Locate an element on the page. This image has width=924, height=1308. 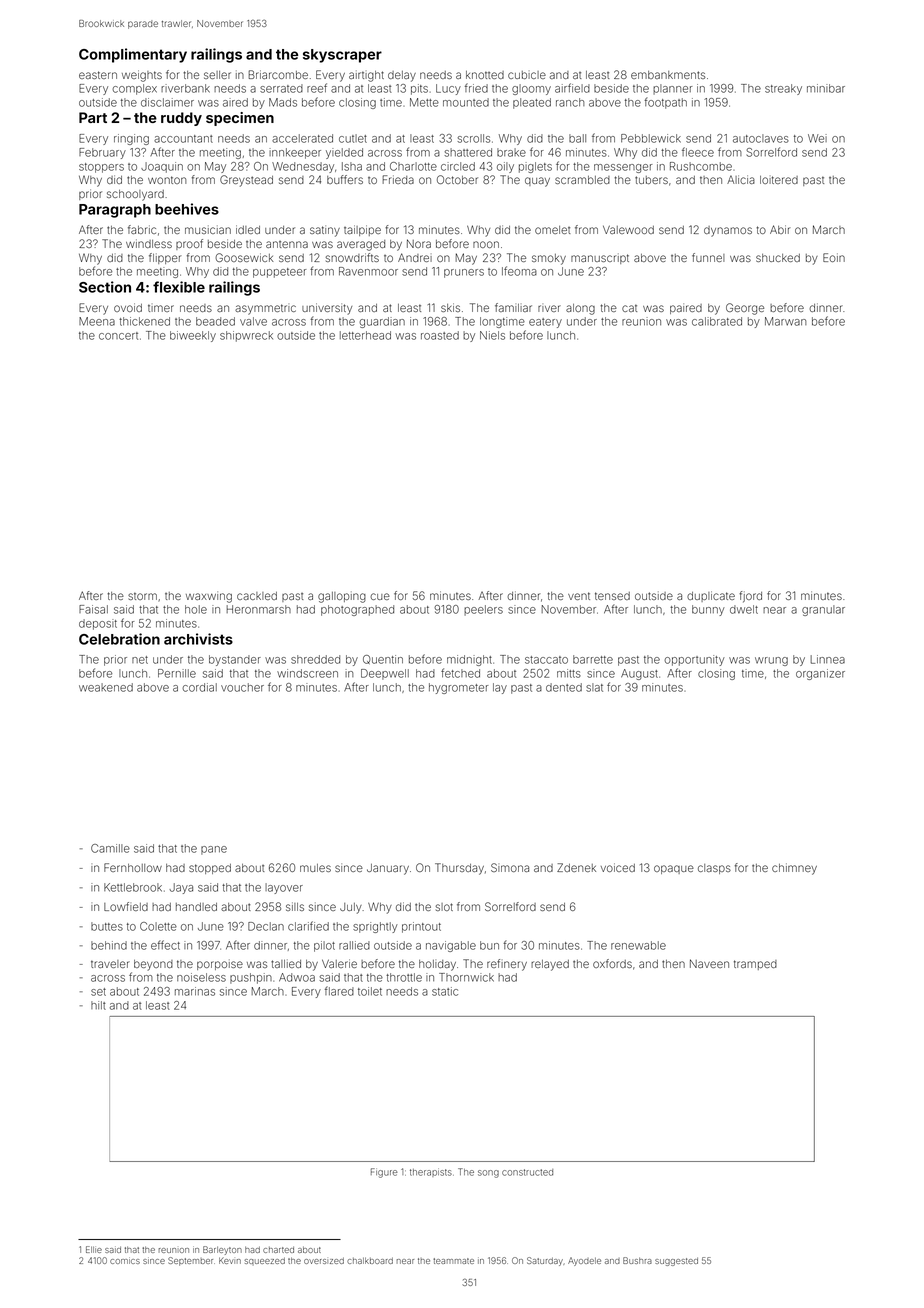
Section is located at coordinates (105, 287).
